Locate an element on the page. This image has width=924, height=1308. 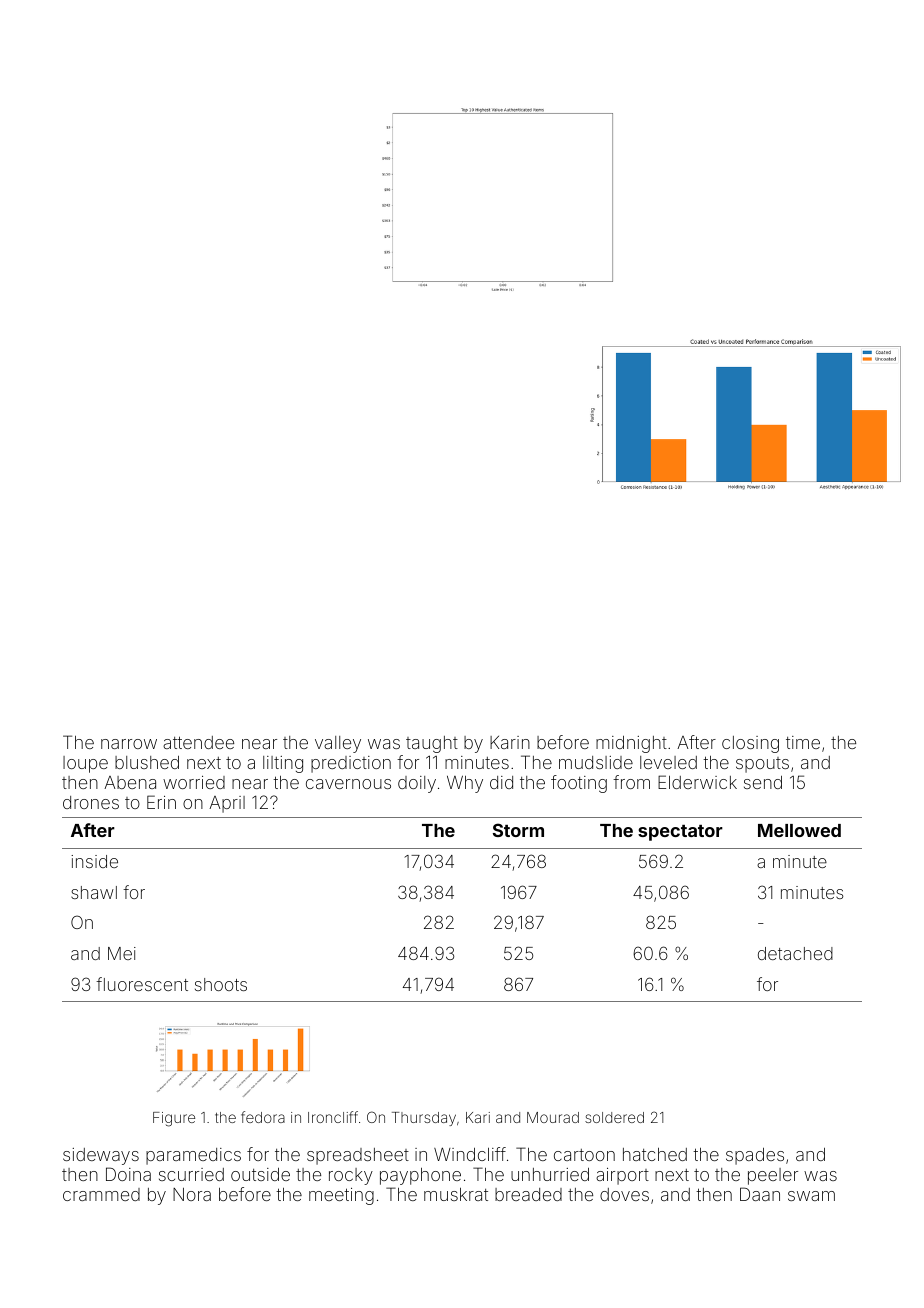
soldered is located at coordinates (614, 1117).
